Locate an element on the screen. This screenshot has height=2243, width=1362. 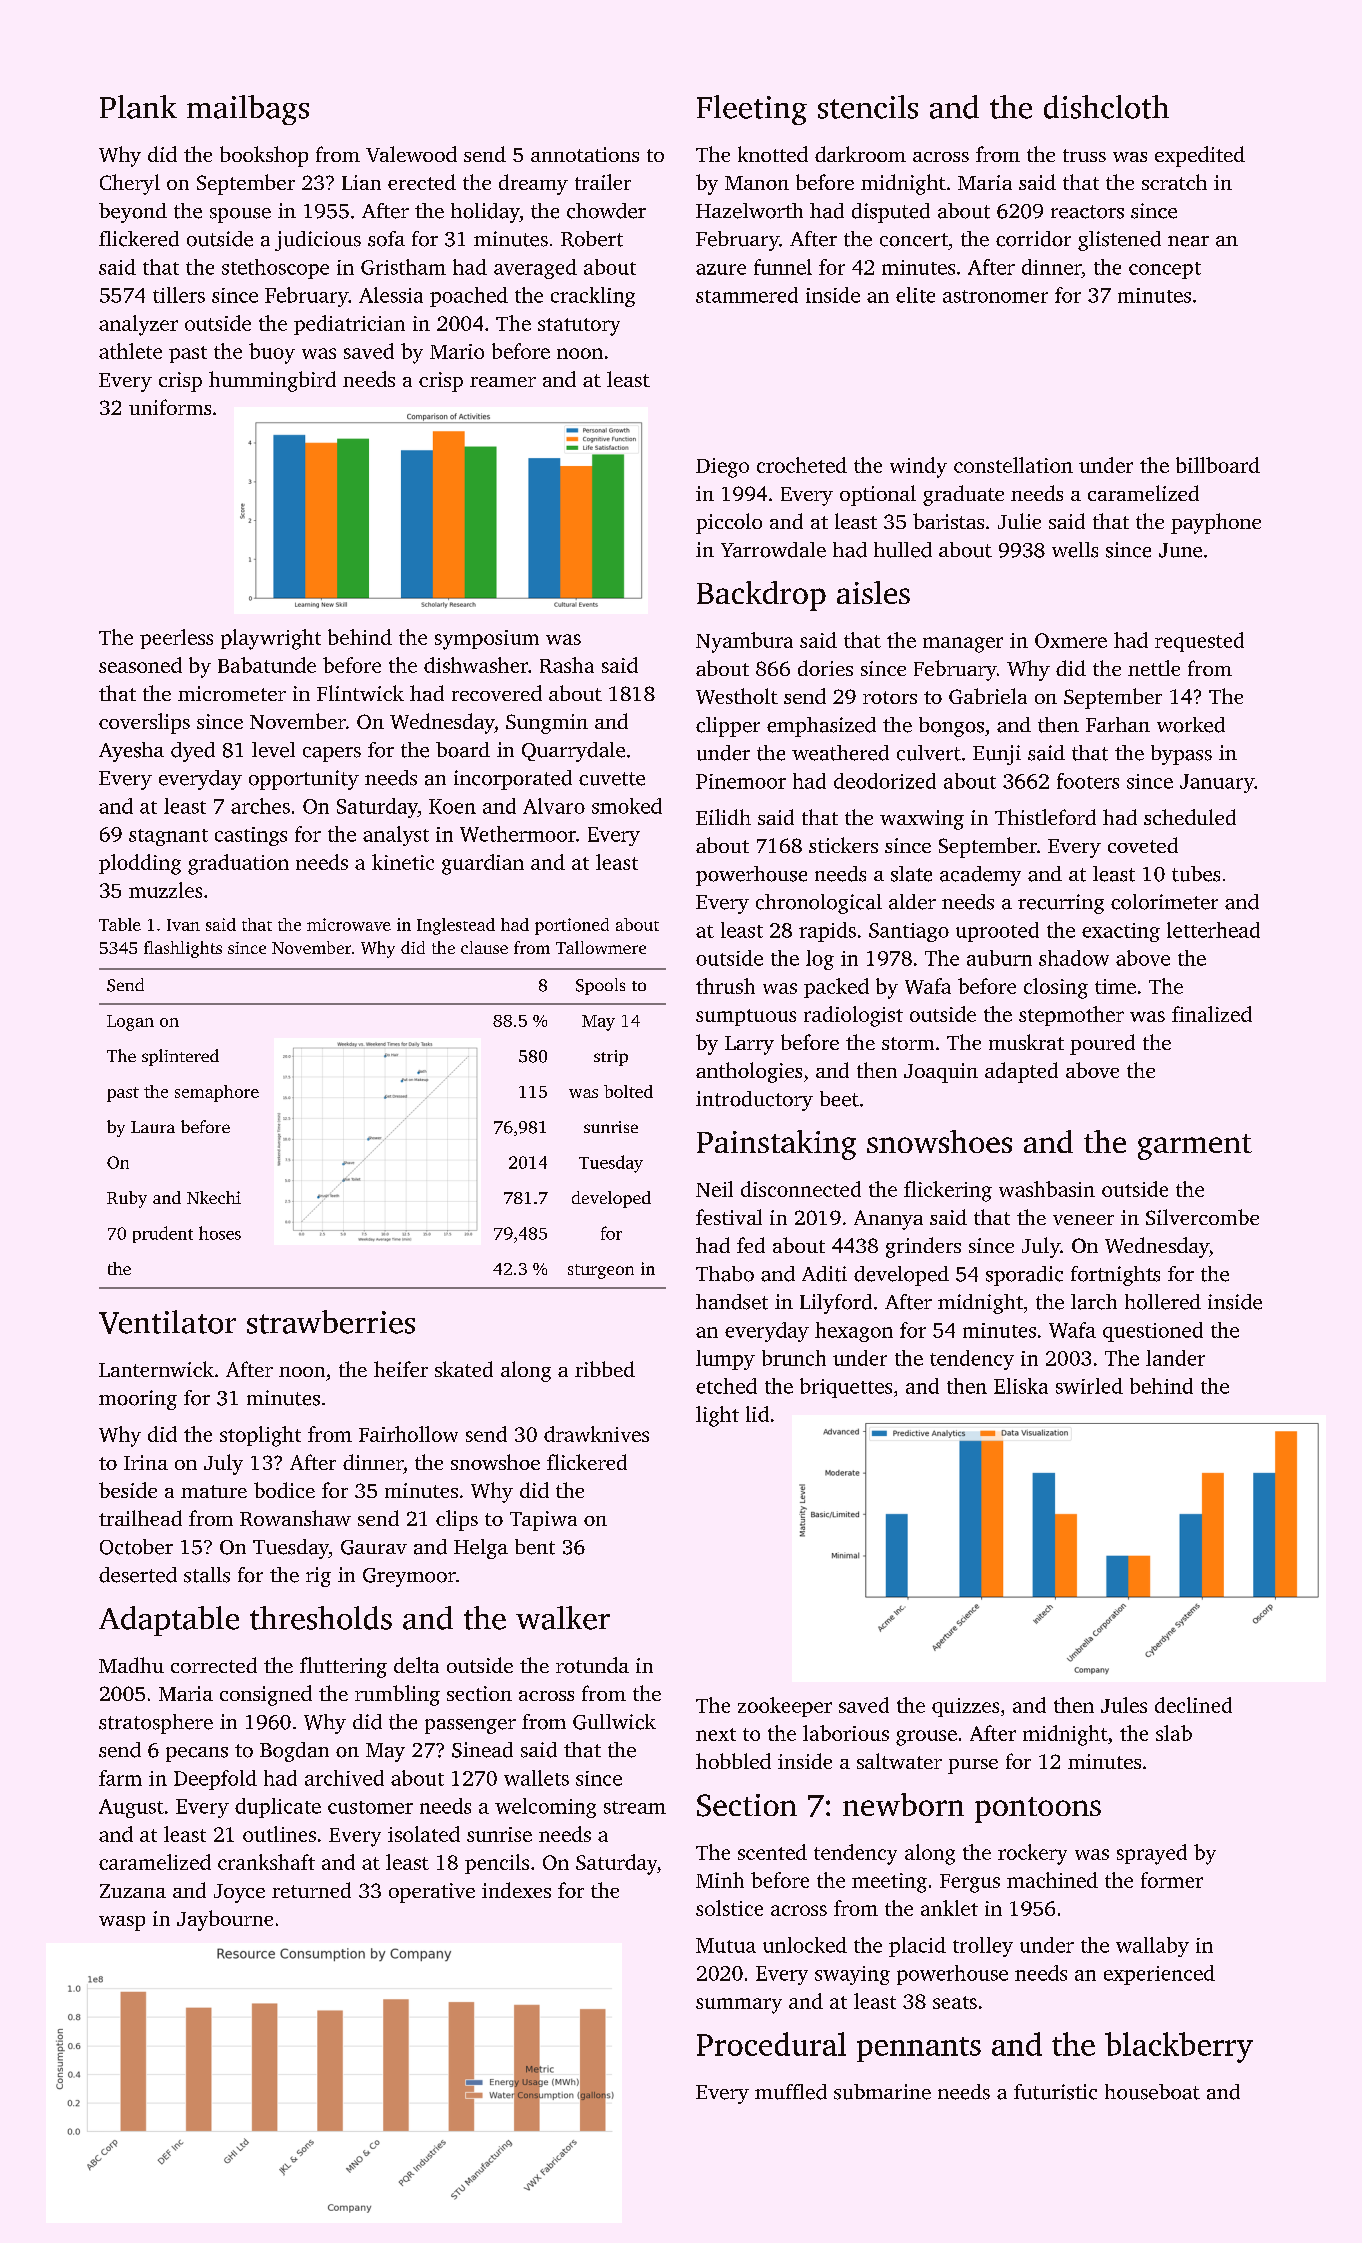
indexes is located at coordinates (516, 1890).
